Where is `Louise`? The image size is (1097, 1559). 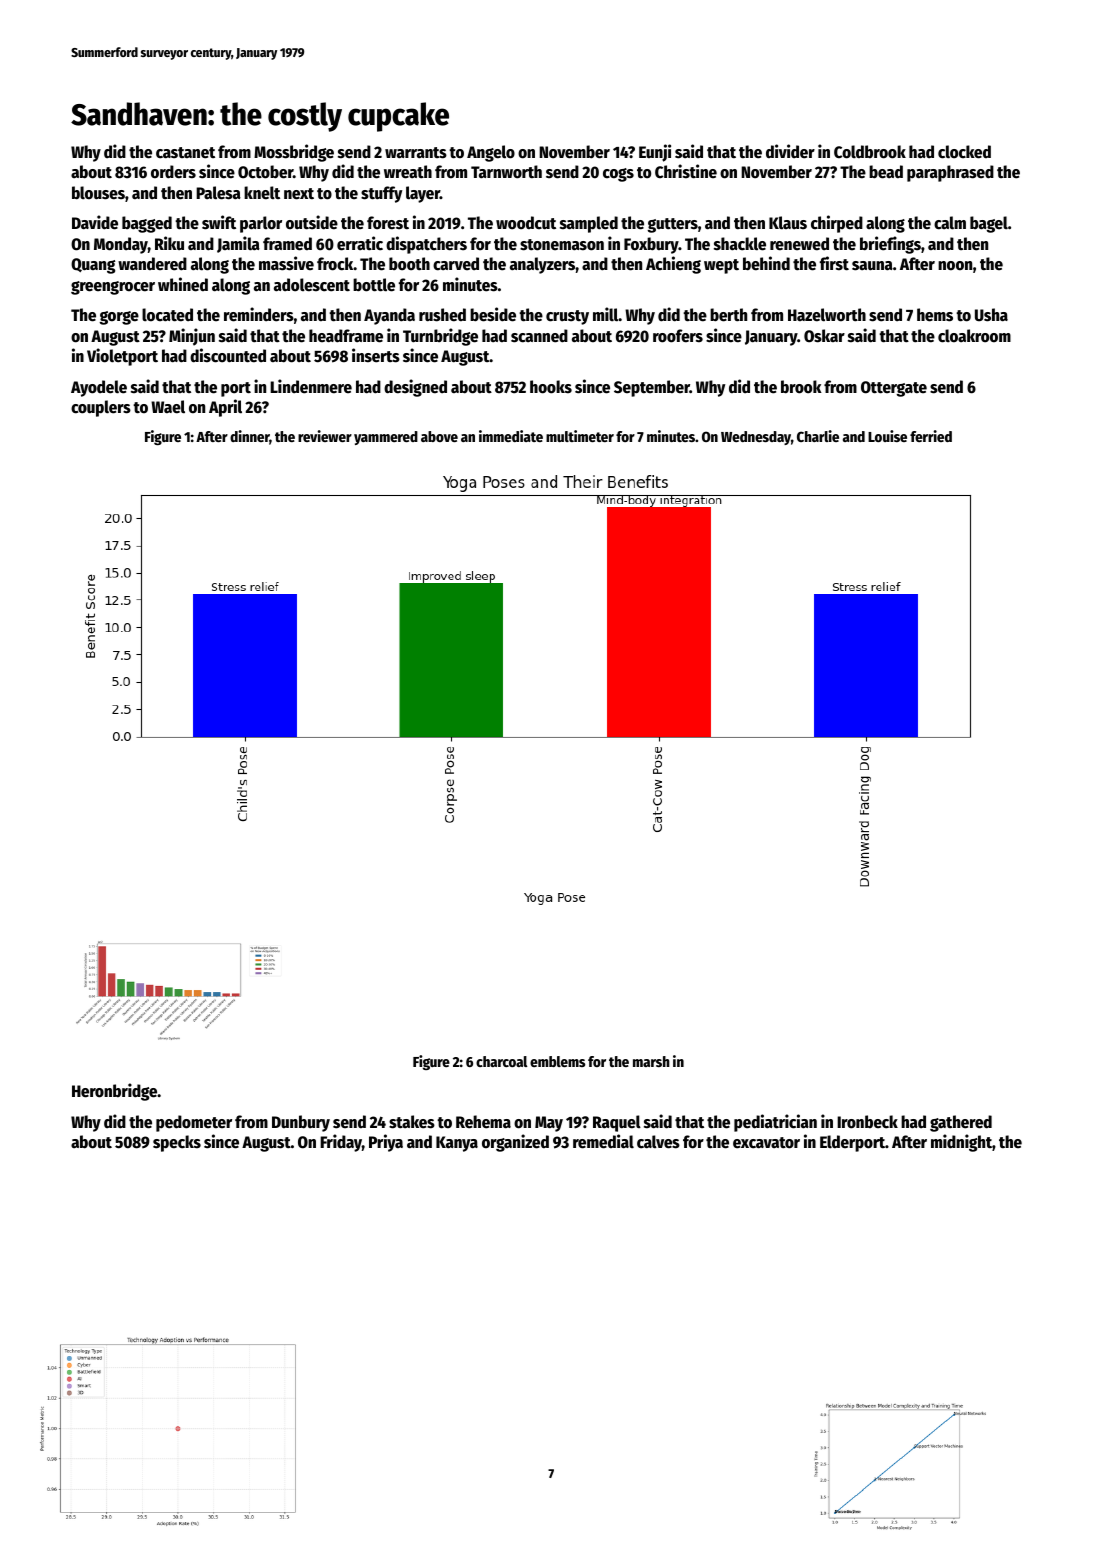 Louise is located at coordinates (887, 436).
